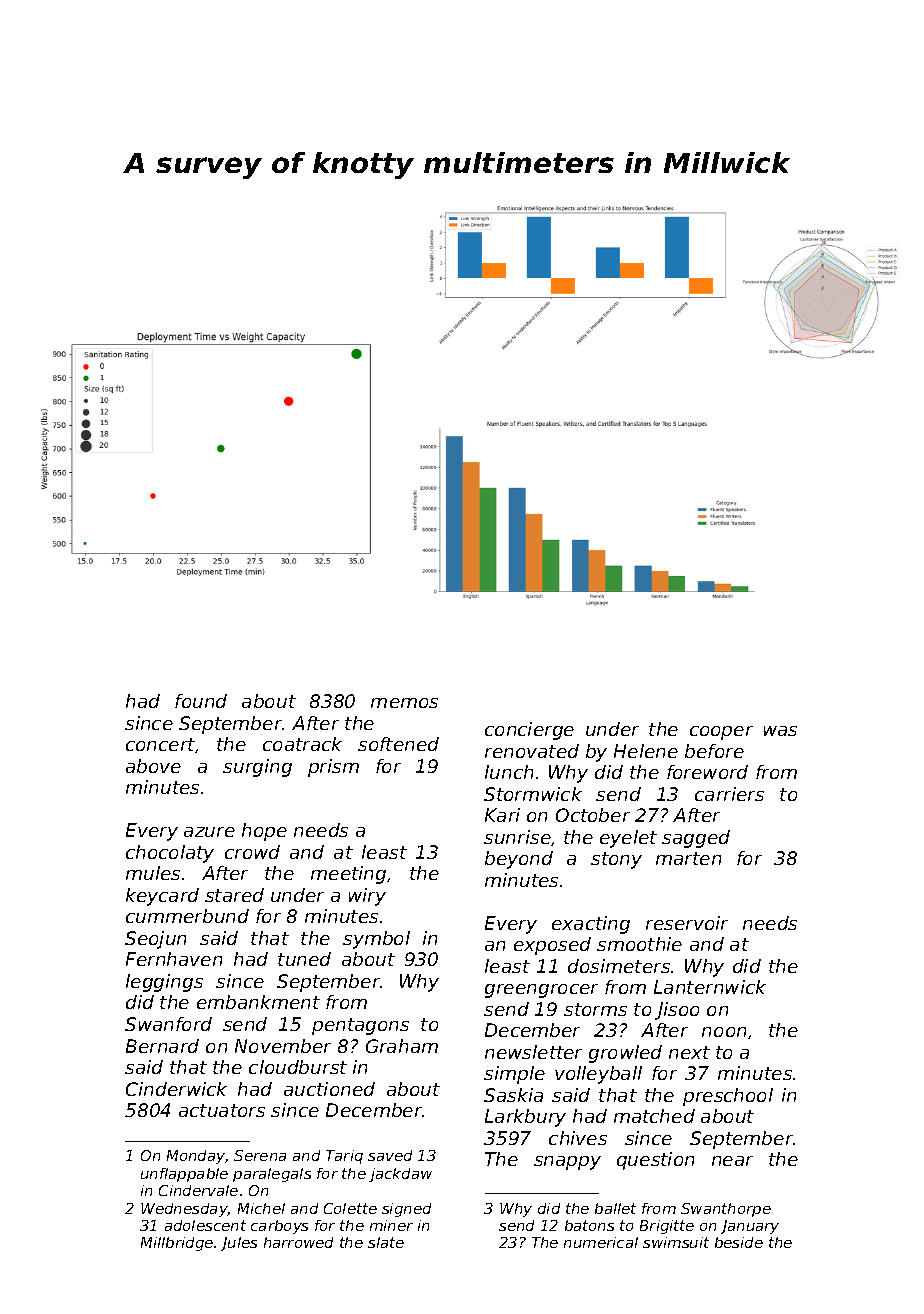  Describe the element at coordinates (201, 701) in the screenshot. I see `found` at that location.
